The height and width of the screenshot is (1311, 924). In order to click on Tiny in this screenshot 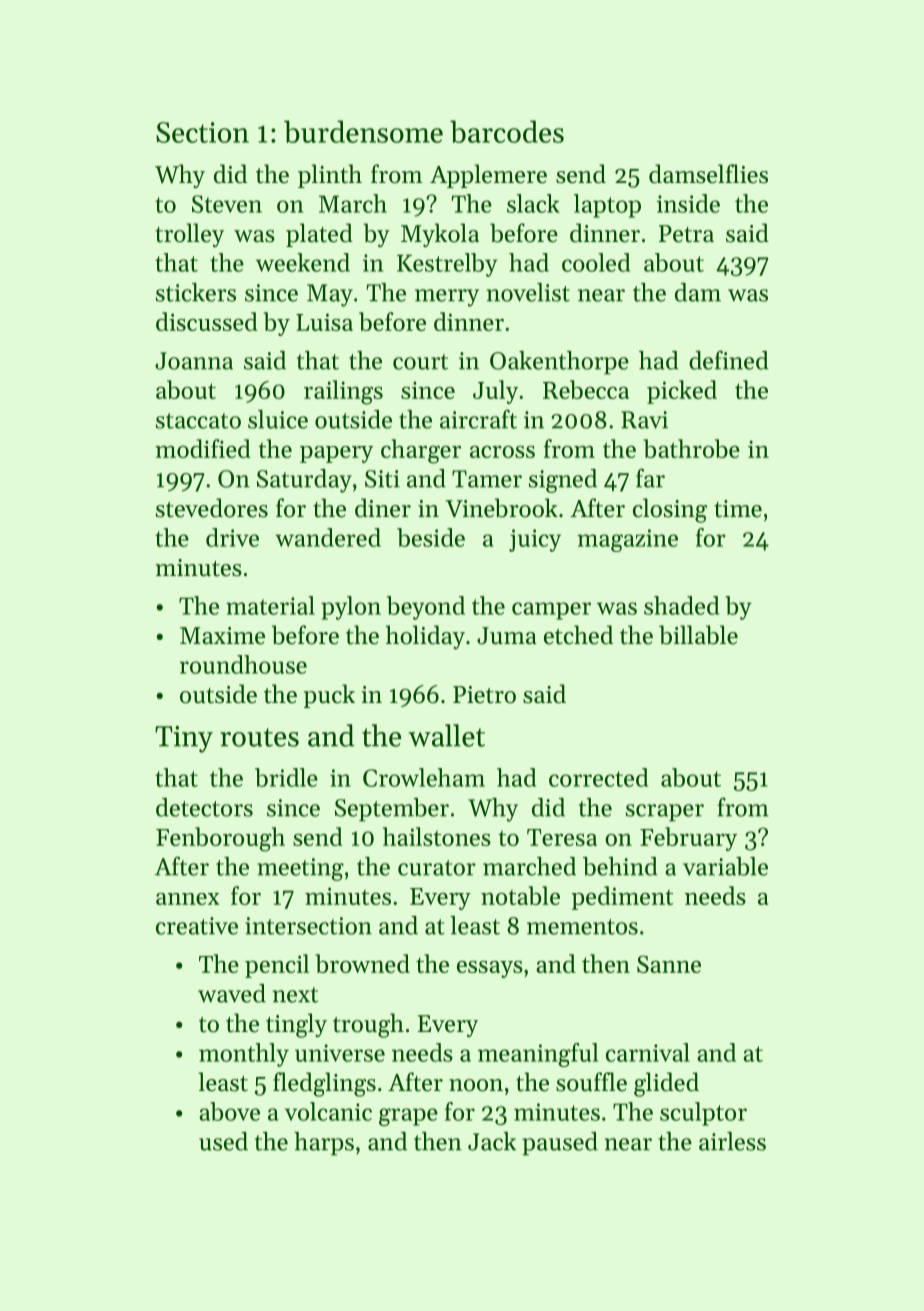, I will do `click(184, 739)`.
